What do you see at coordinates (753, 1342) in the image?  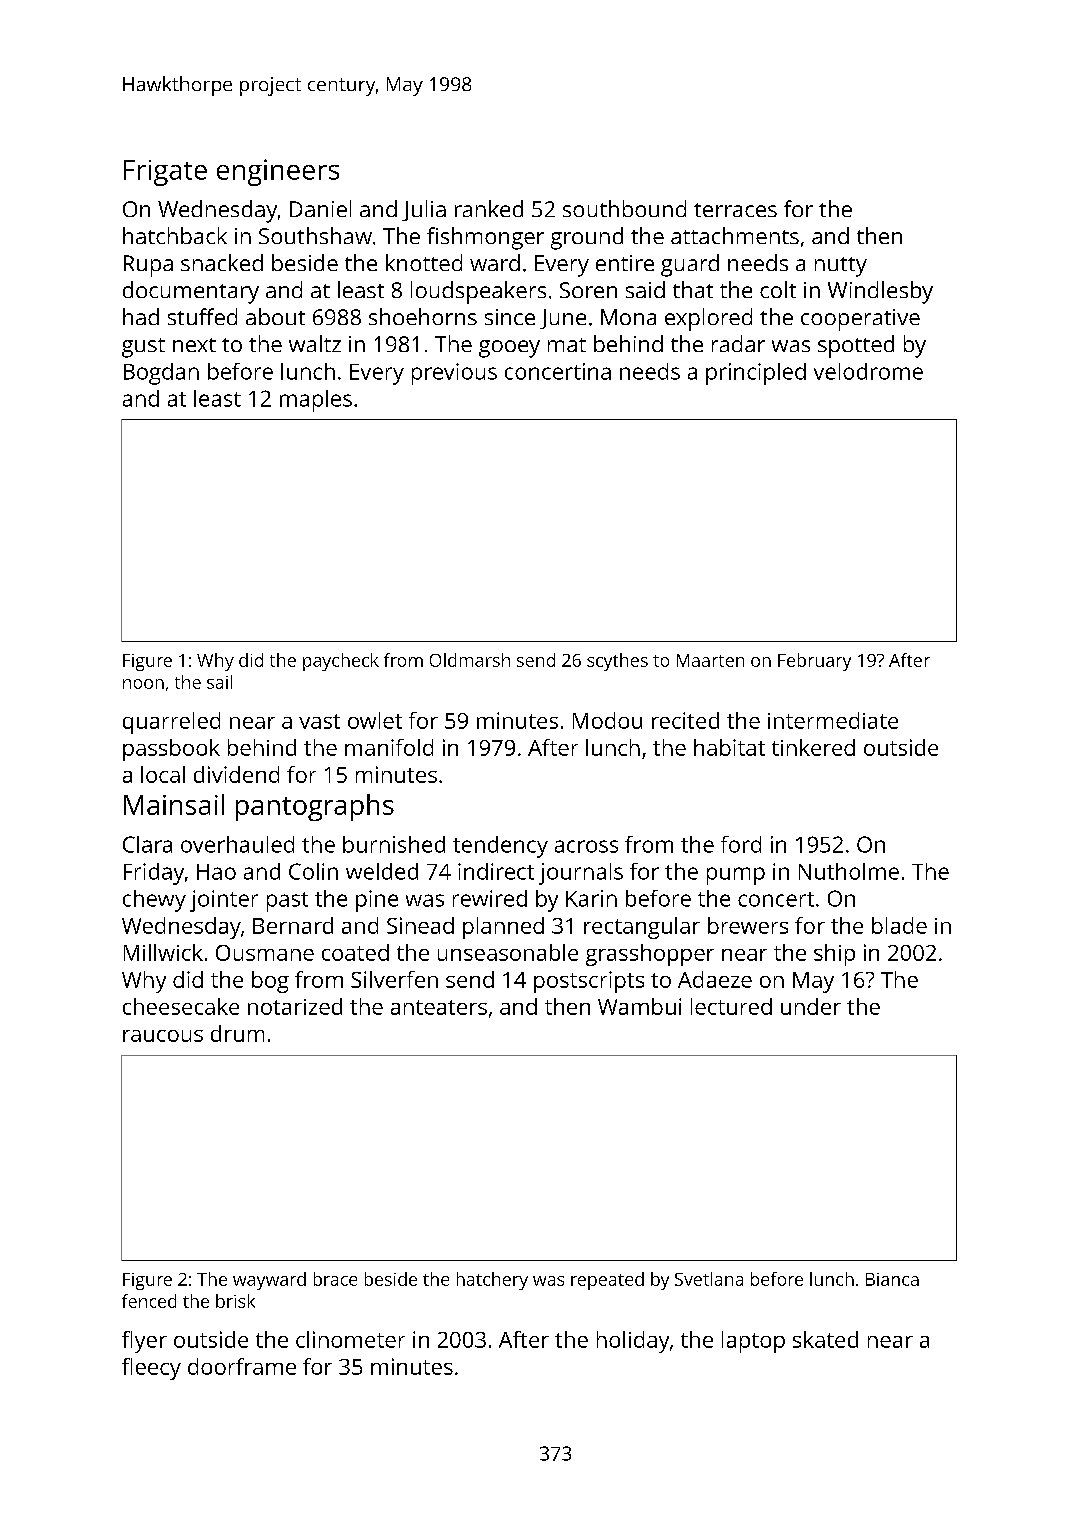 I see `laptop` at bounding box center [753, 1342].
